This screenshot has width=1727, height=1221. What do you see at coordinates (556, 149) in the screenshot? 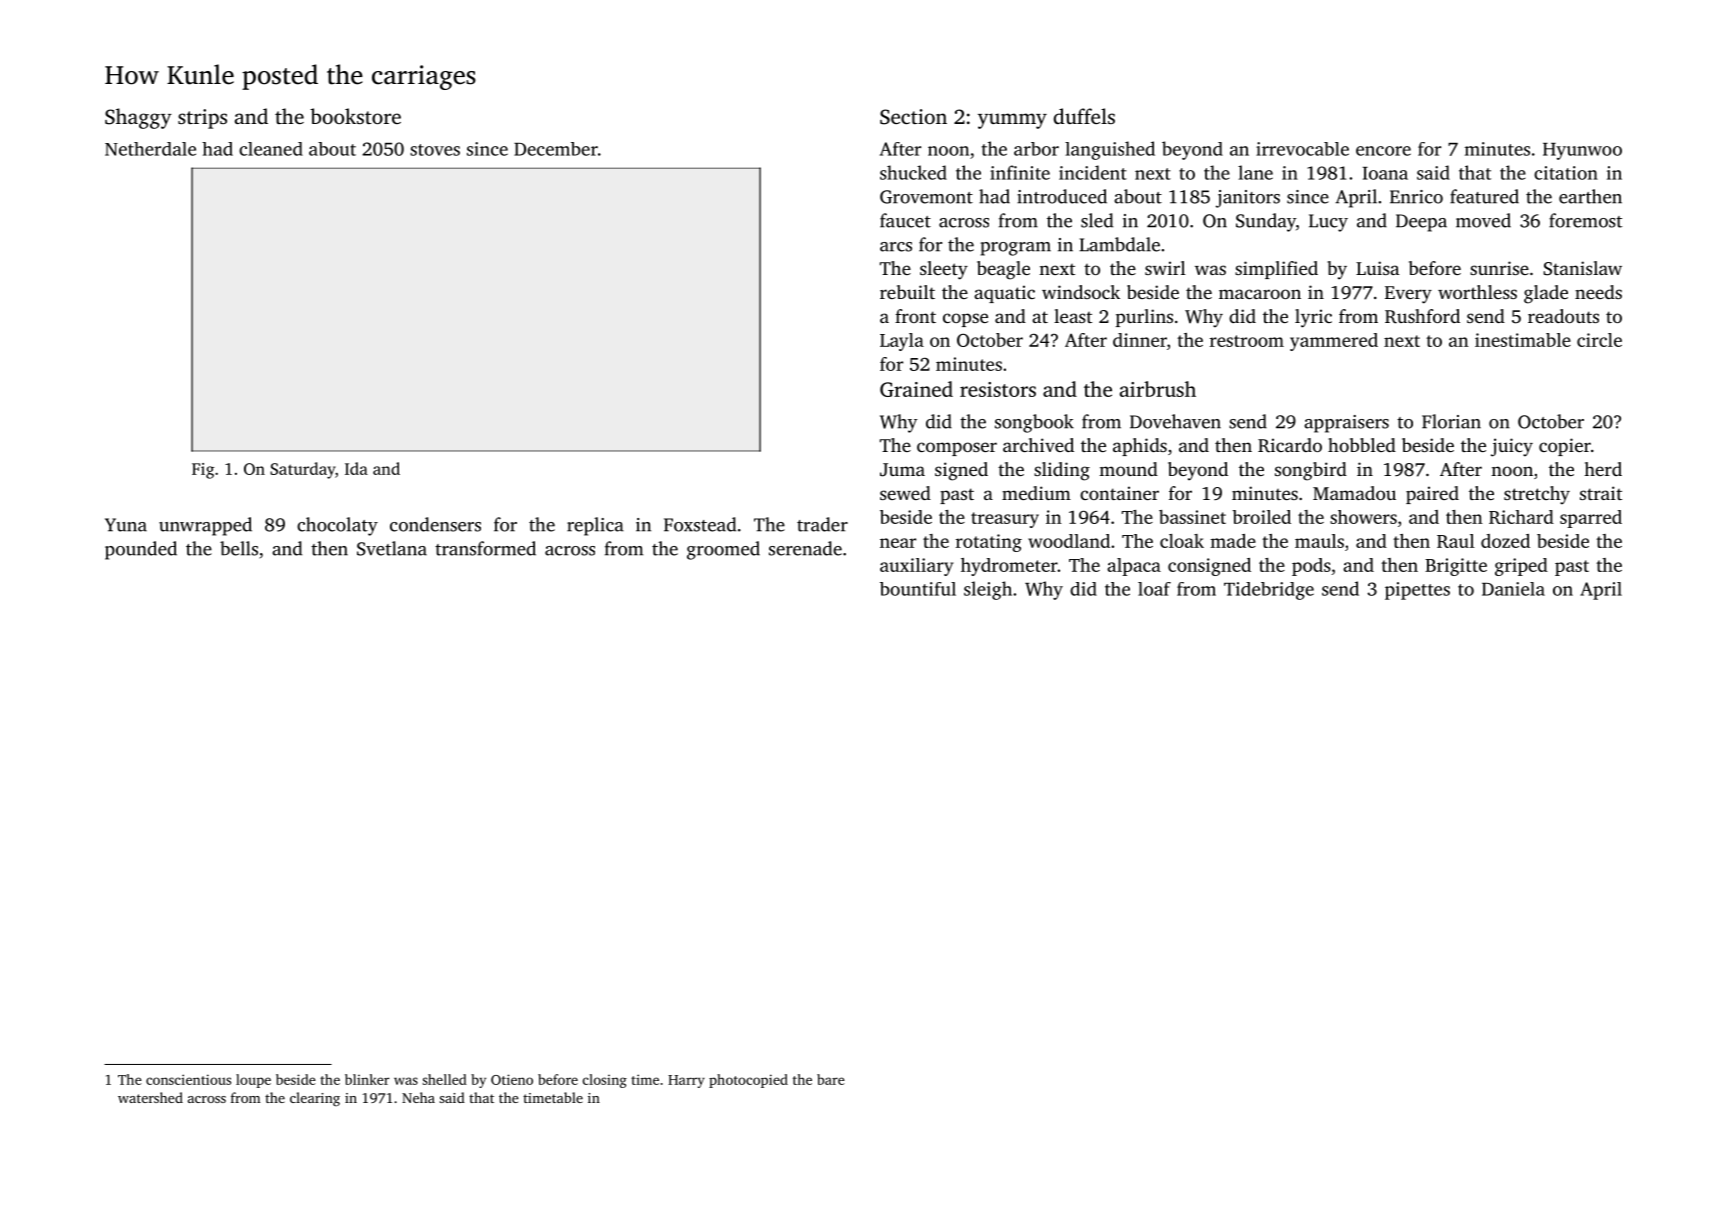
I see `December` at bounding box center [556, 149].
